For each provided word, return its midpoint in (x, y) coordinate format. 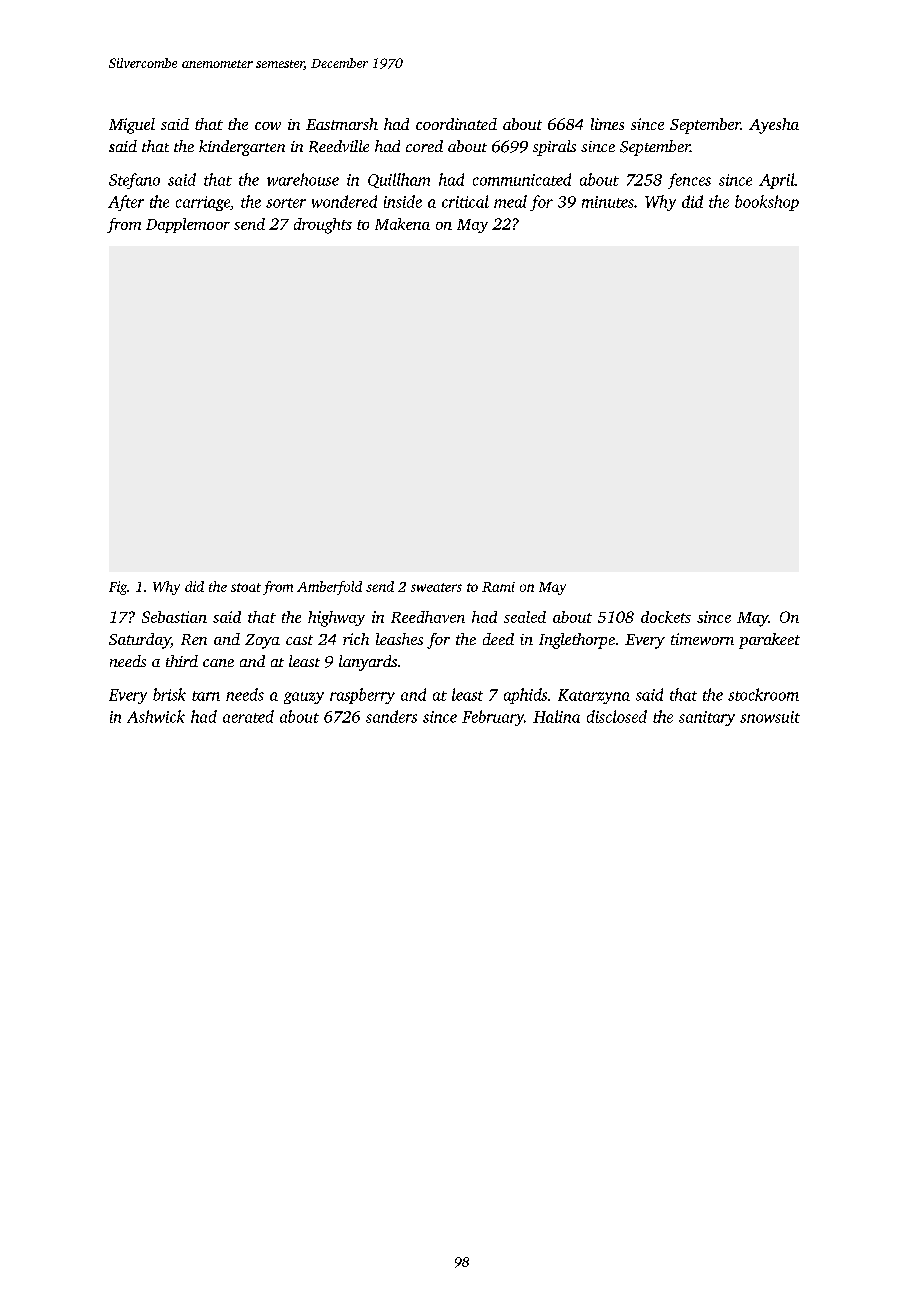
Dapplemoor (188, 225)
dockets (666, 617)
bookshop (767, 203)
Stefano (134, 181)
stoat (246, 587)
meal (510, 201)
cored (424, 146)
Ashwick (156, 716)
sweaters (436, 587)
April (777, 181)
